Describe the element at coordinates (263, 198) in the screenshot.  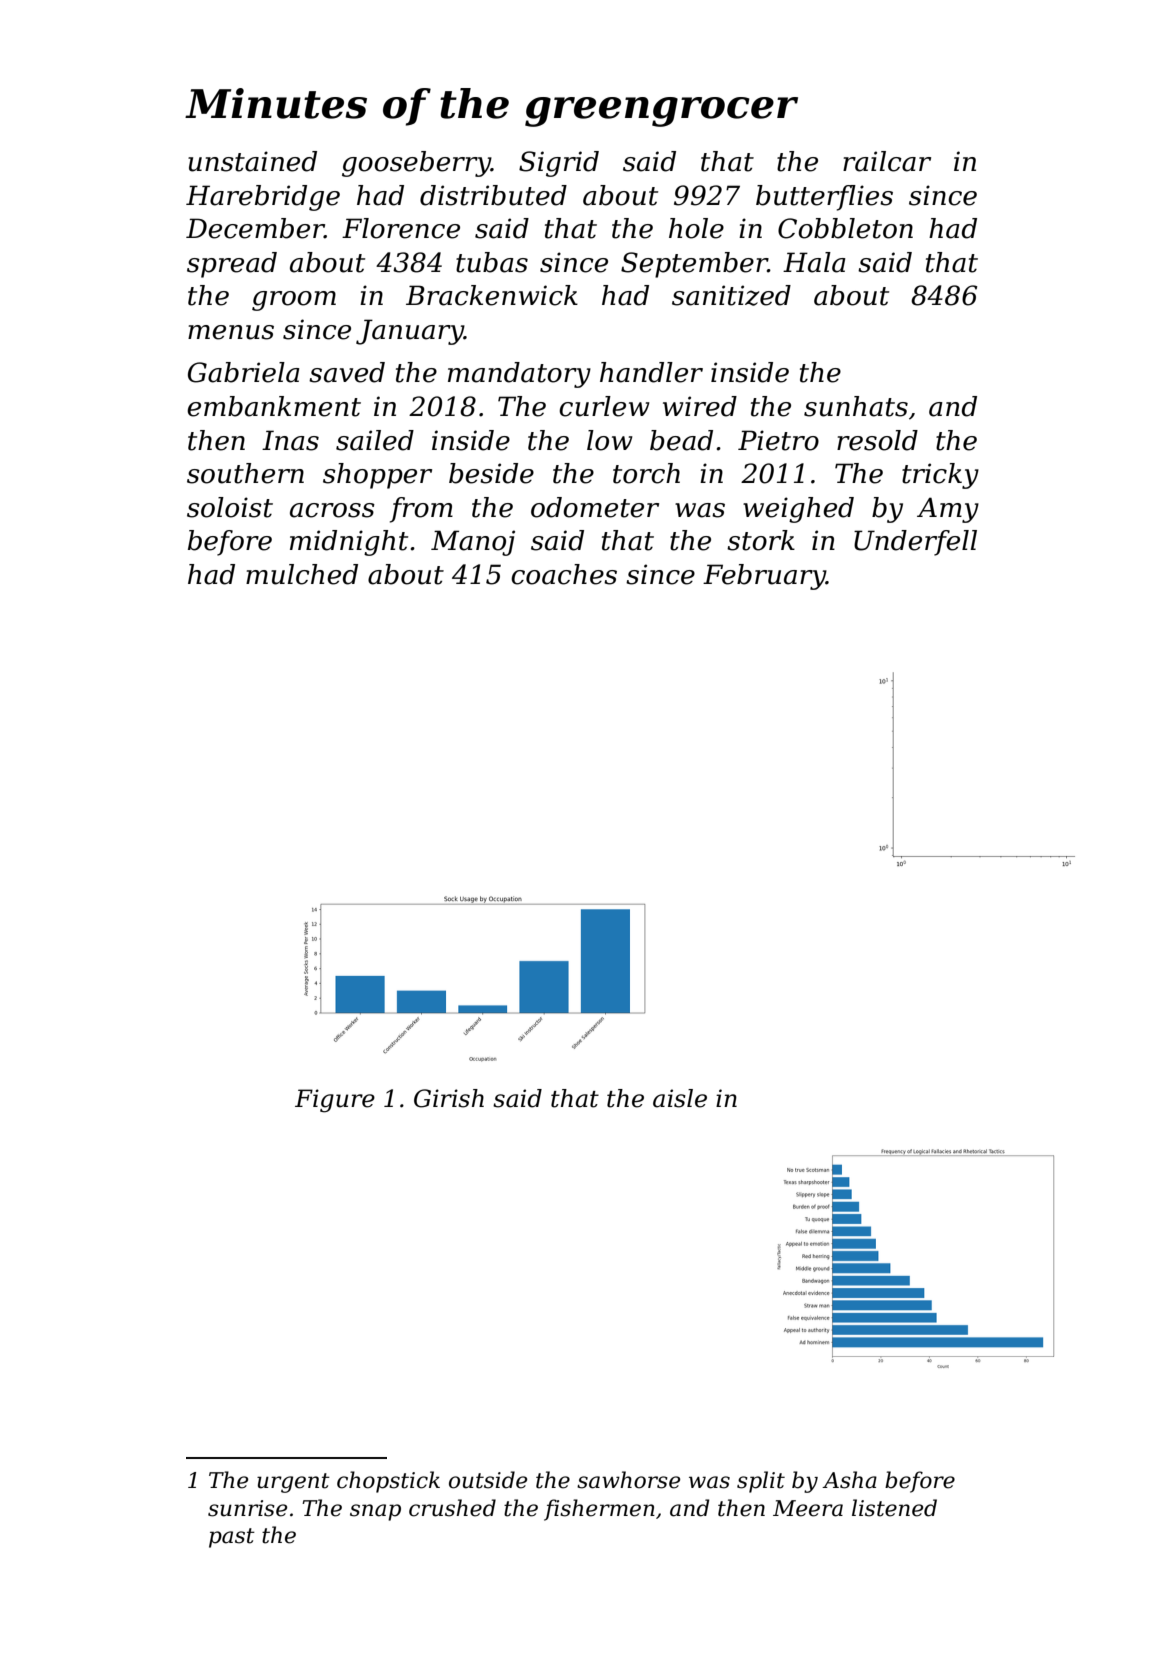
I see `Harebridge` at that location.
